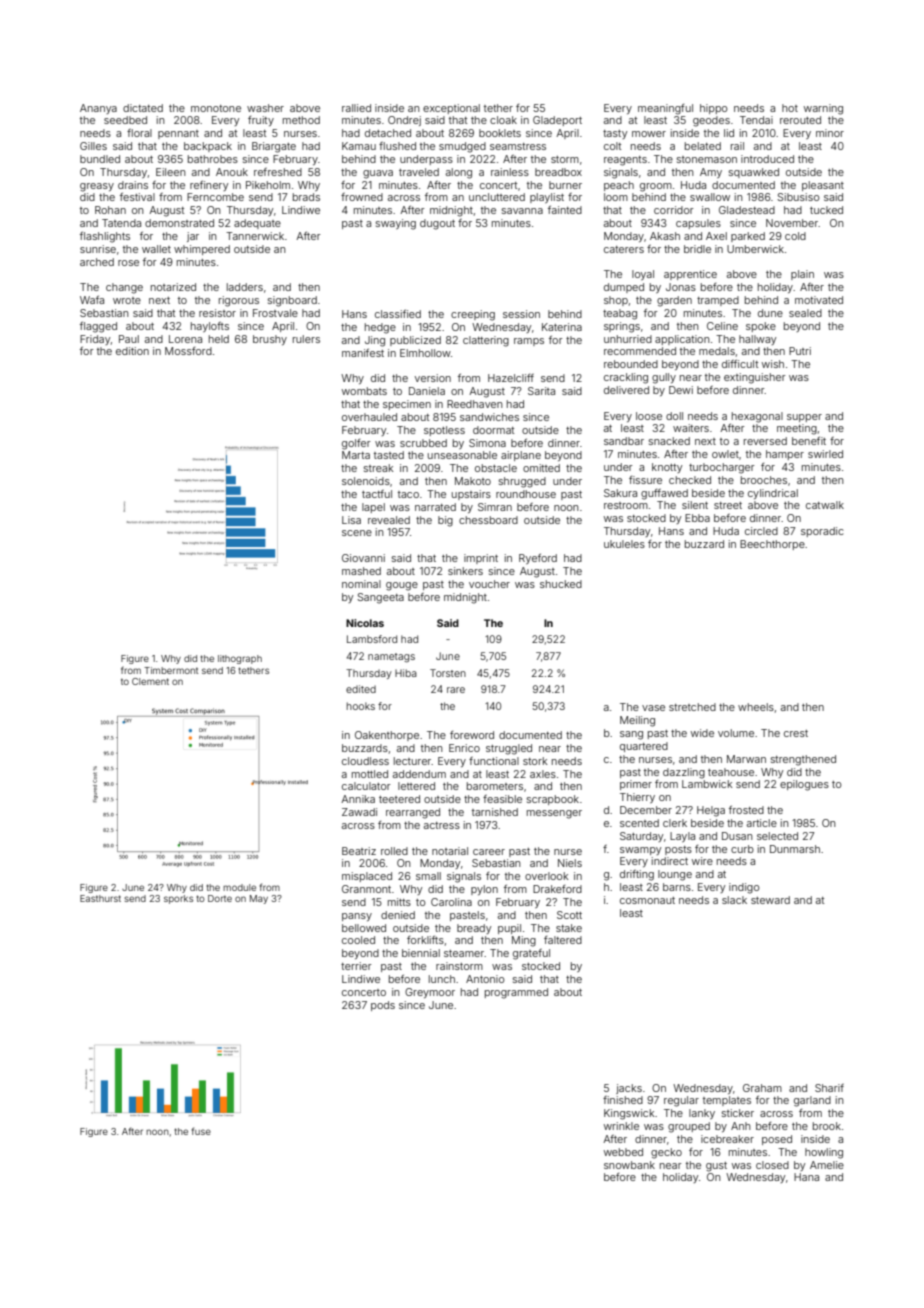  What do you see at coordinates (306, 339) in the screenshot?
I see `rulers` at bounding box center [306, 339].
